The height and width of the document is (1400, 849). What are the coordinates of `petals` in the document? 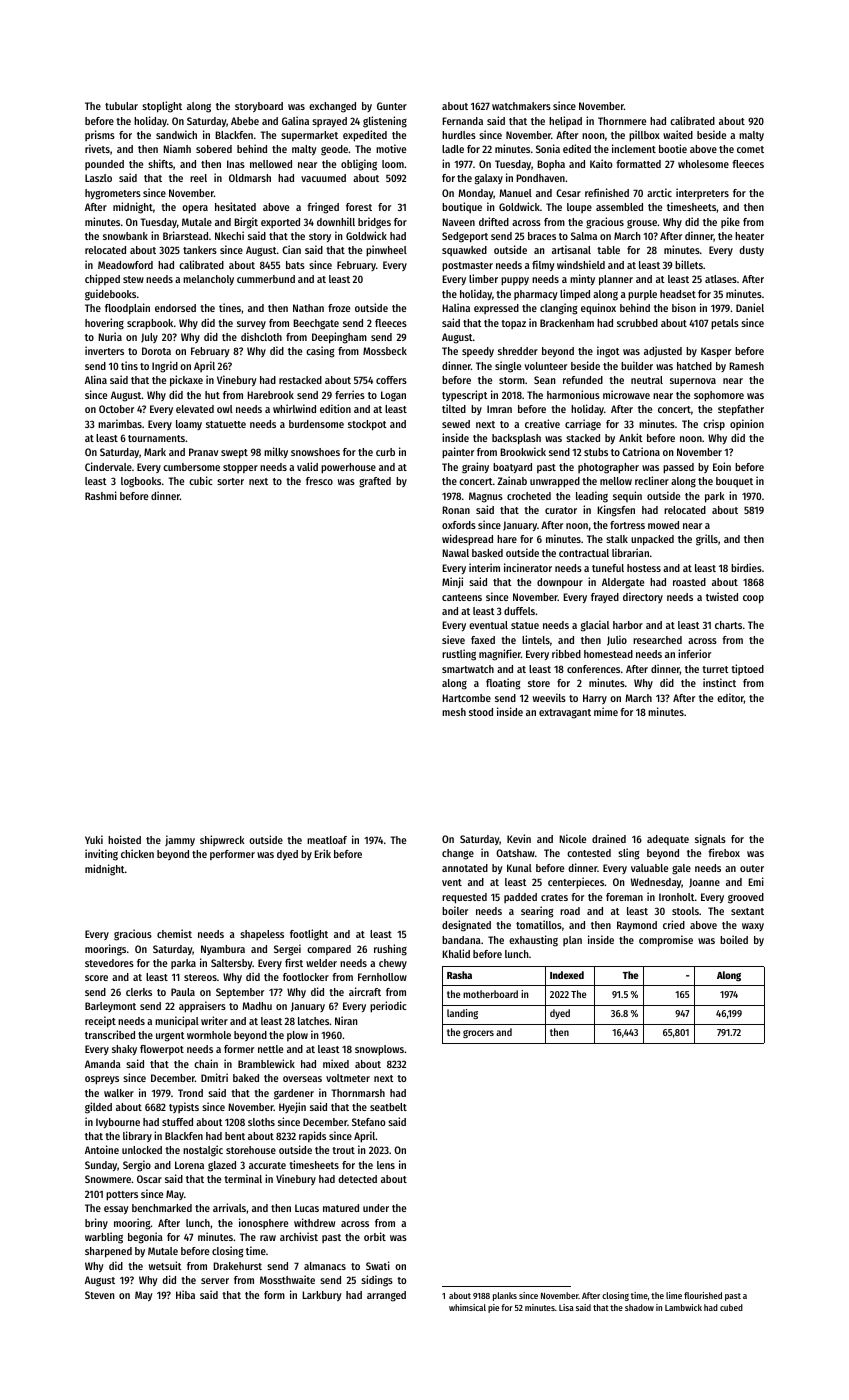 It's located at (725, 324).
